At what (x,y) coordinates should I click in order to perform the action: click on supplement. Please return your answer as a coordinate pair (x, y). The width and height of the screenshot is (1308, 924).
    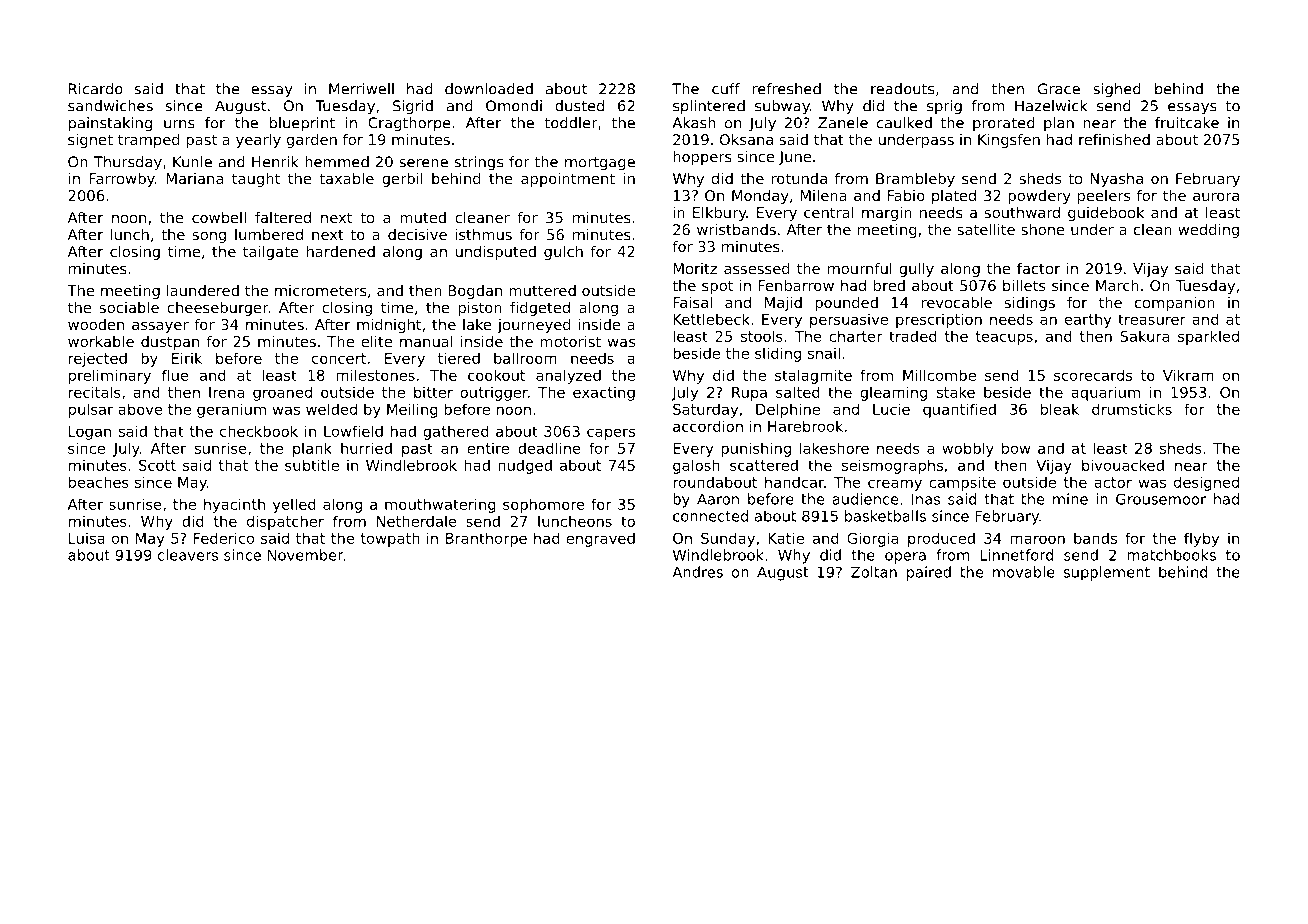
    Looking at the image, I should click on (1107, 573).
